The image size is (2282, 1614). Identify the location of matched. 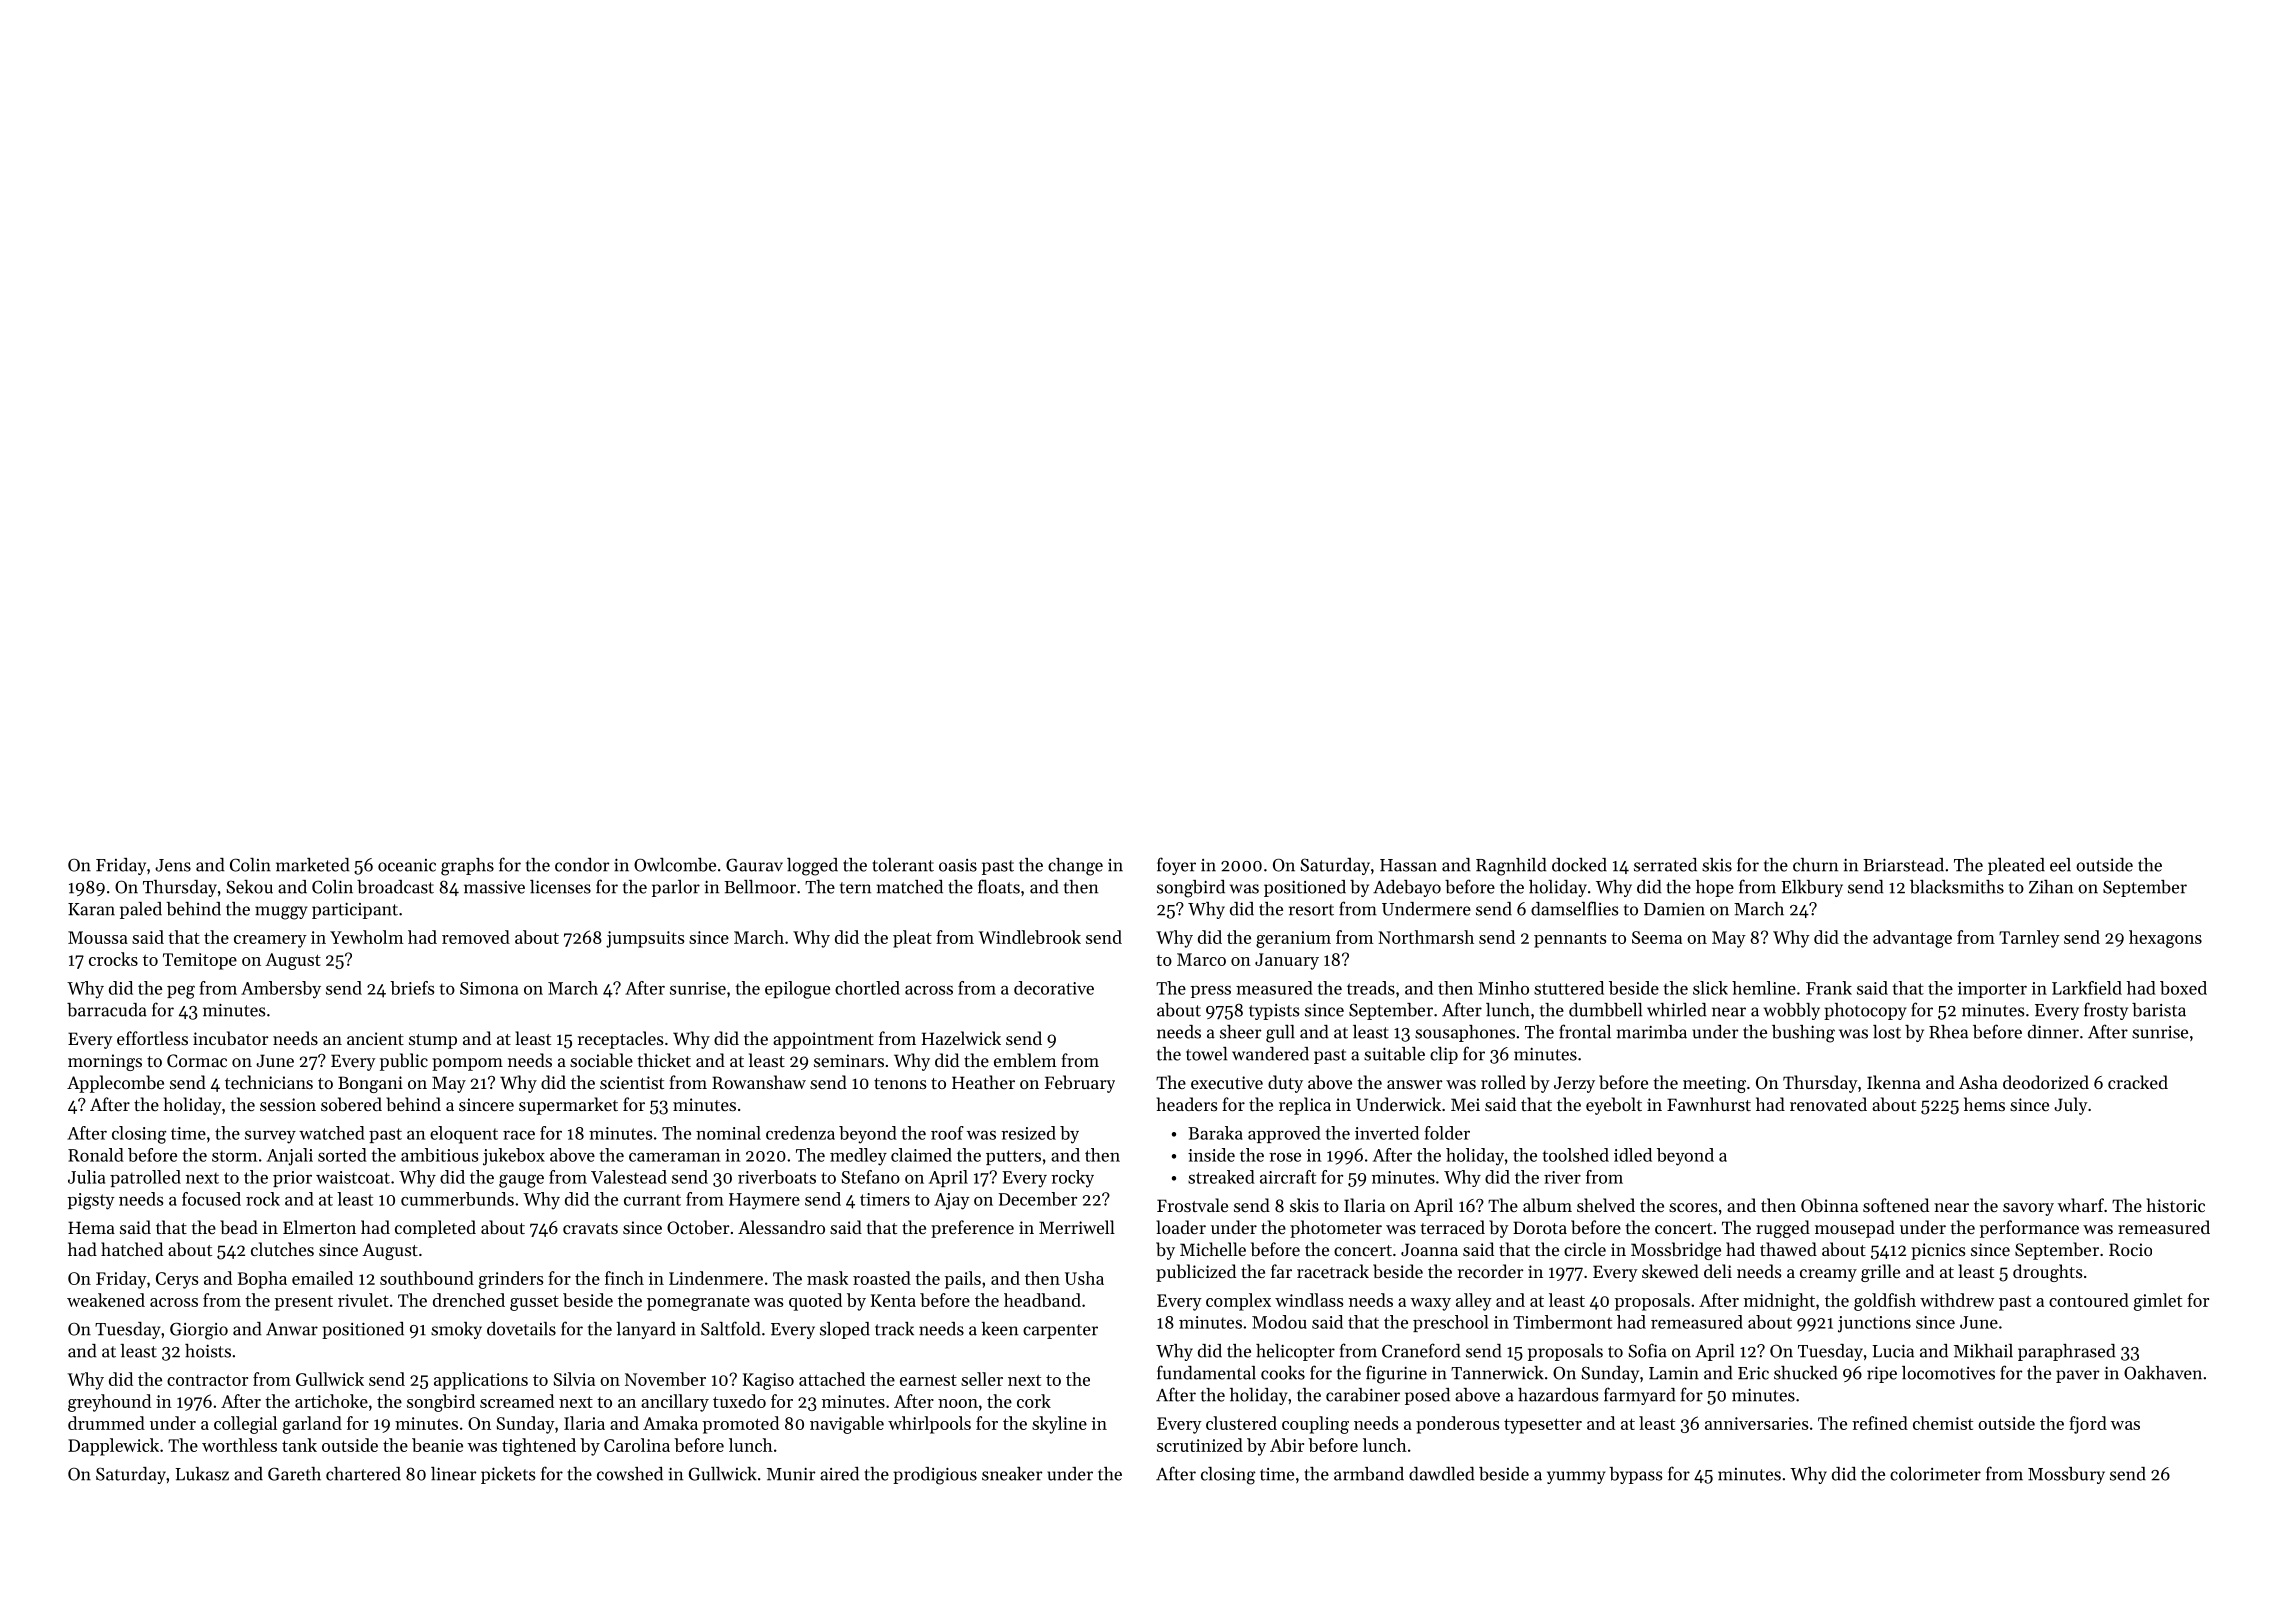
(909, 887).
